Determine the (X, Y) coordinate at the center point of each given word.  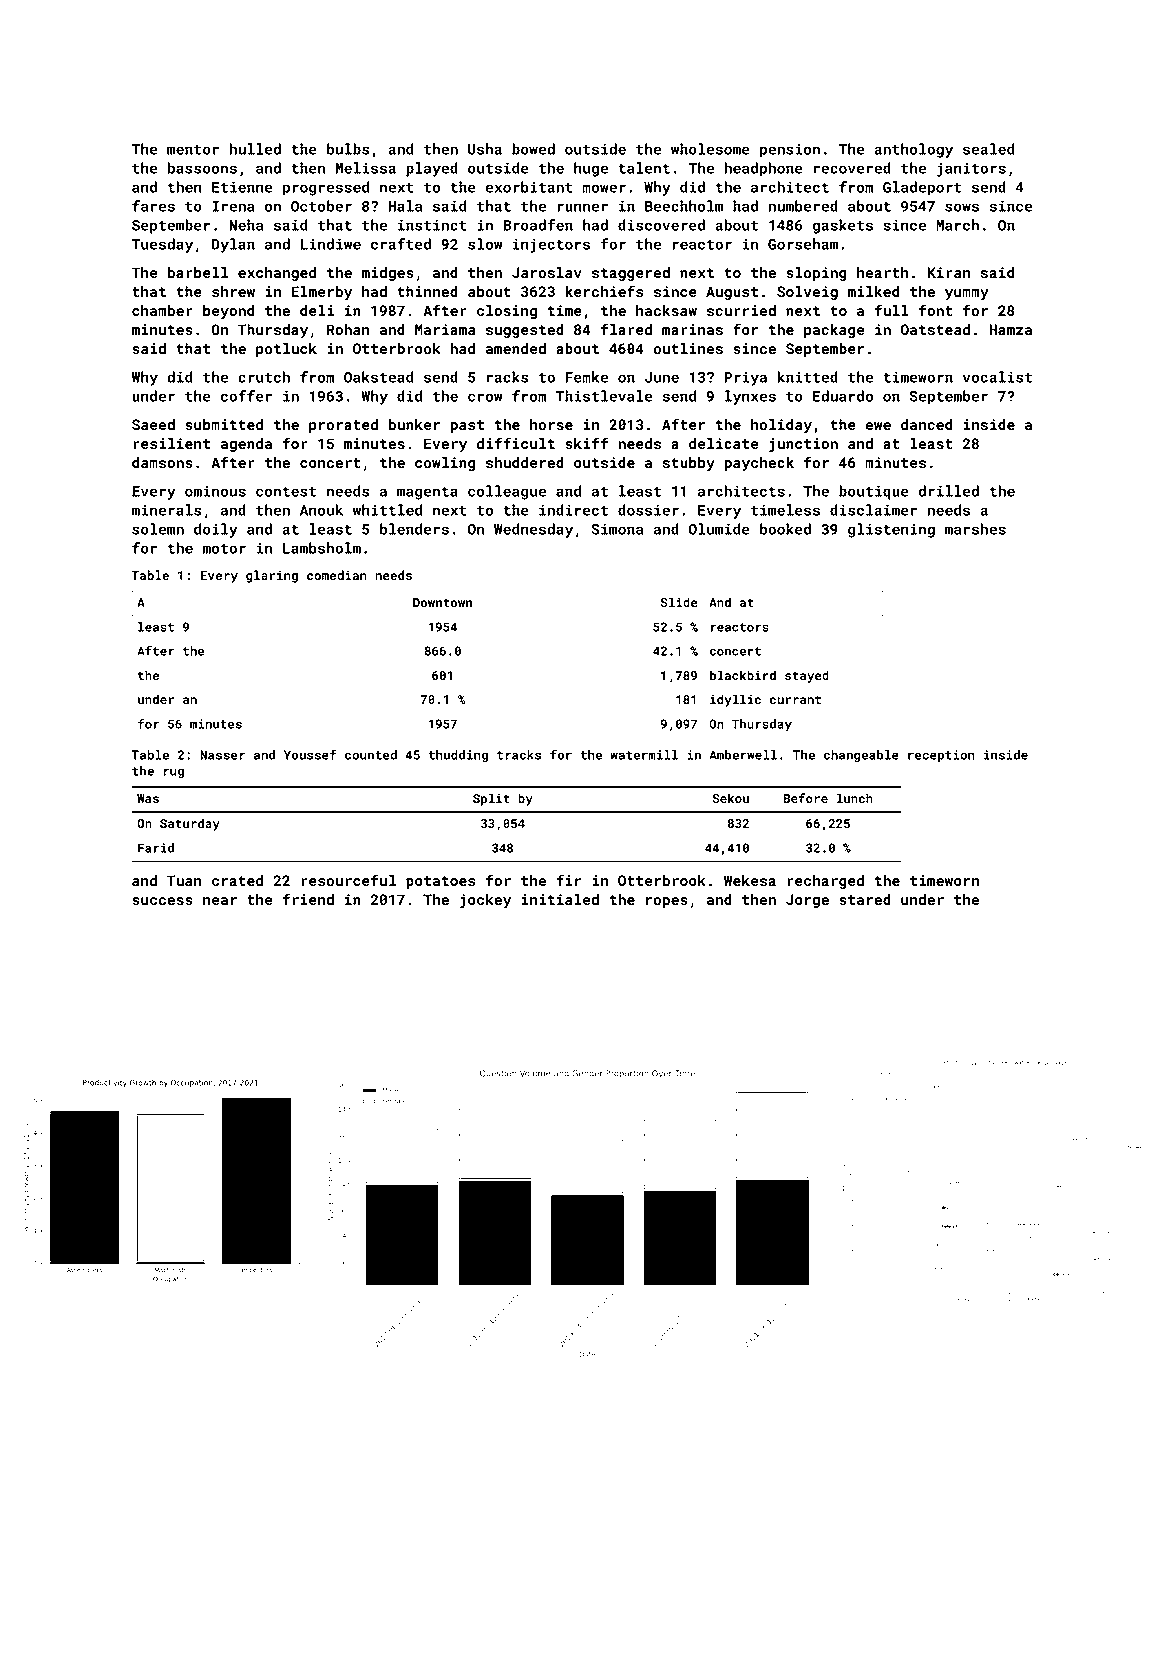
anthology (913, 150)
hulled (255, 149)
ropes (667, 902)
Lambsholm (322, 548)
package (834, 331)
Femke (586, 377)
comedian (337, 575)
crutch (264, 377)
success (162, 901)
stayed (807, 676)
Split (491, 799)
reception (941, 756)
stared (865, 899)
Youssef (310, 754)
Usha (485, 149)
